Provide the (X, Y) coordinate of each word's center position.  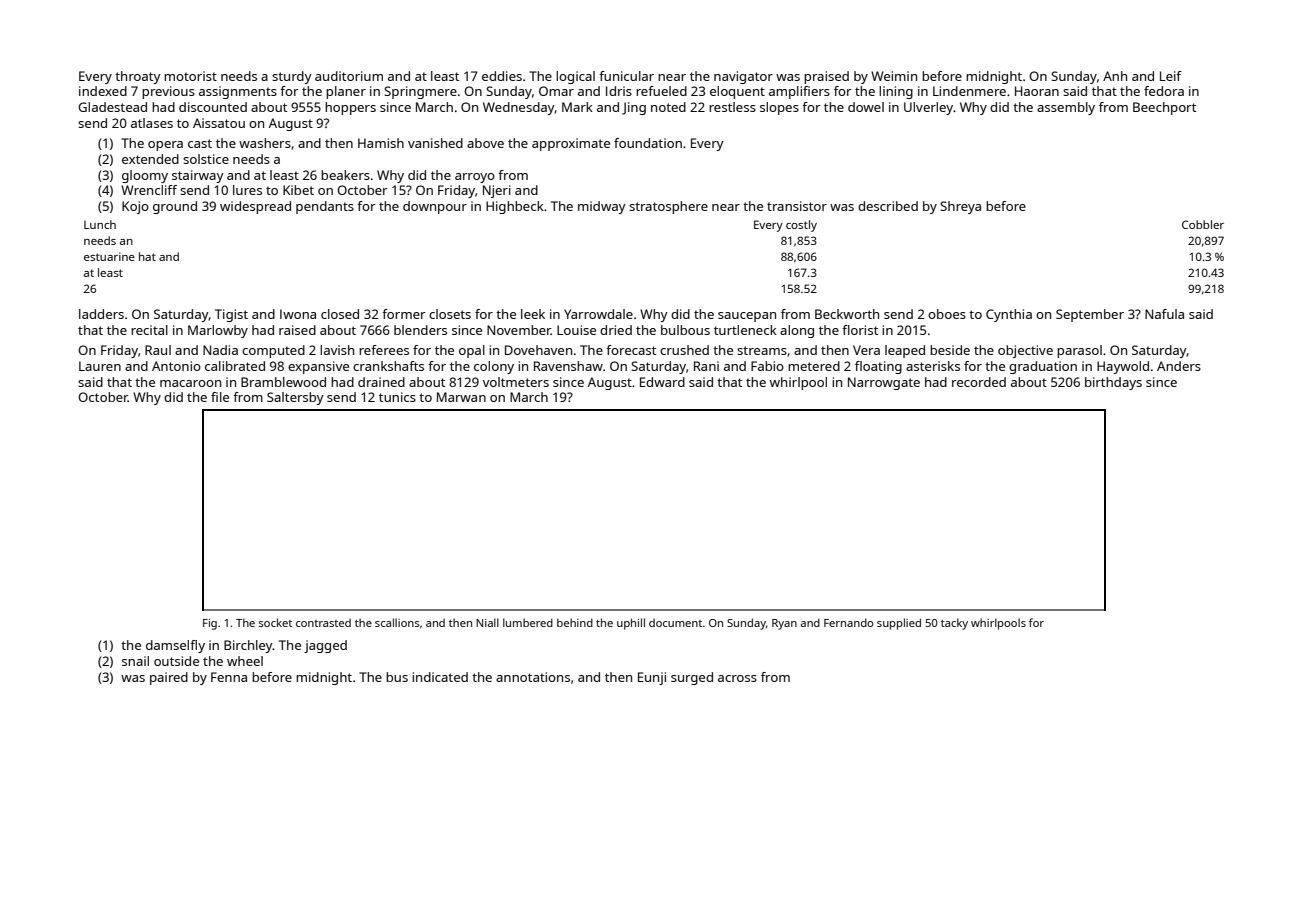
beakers (345, 175)
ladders (101, 314)
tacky (954, 624)
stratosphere (668, 207)
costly (801, 226)
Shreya (960, 207)
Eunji (652, 678)
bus (397, 677)
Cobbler (1203, 224)
